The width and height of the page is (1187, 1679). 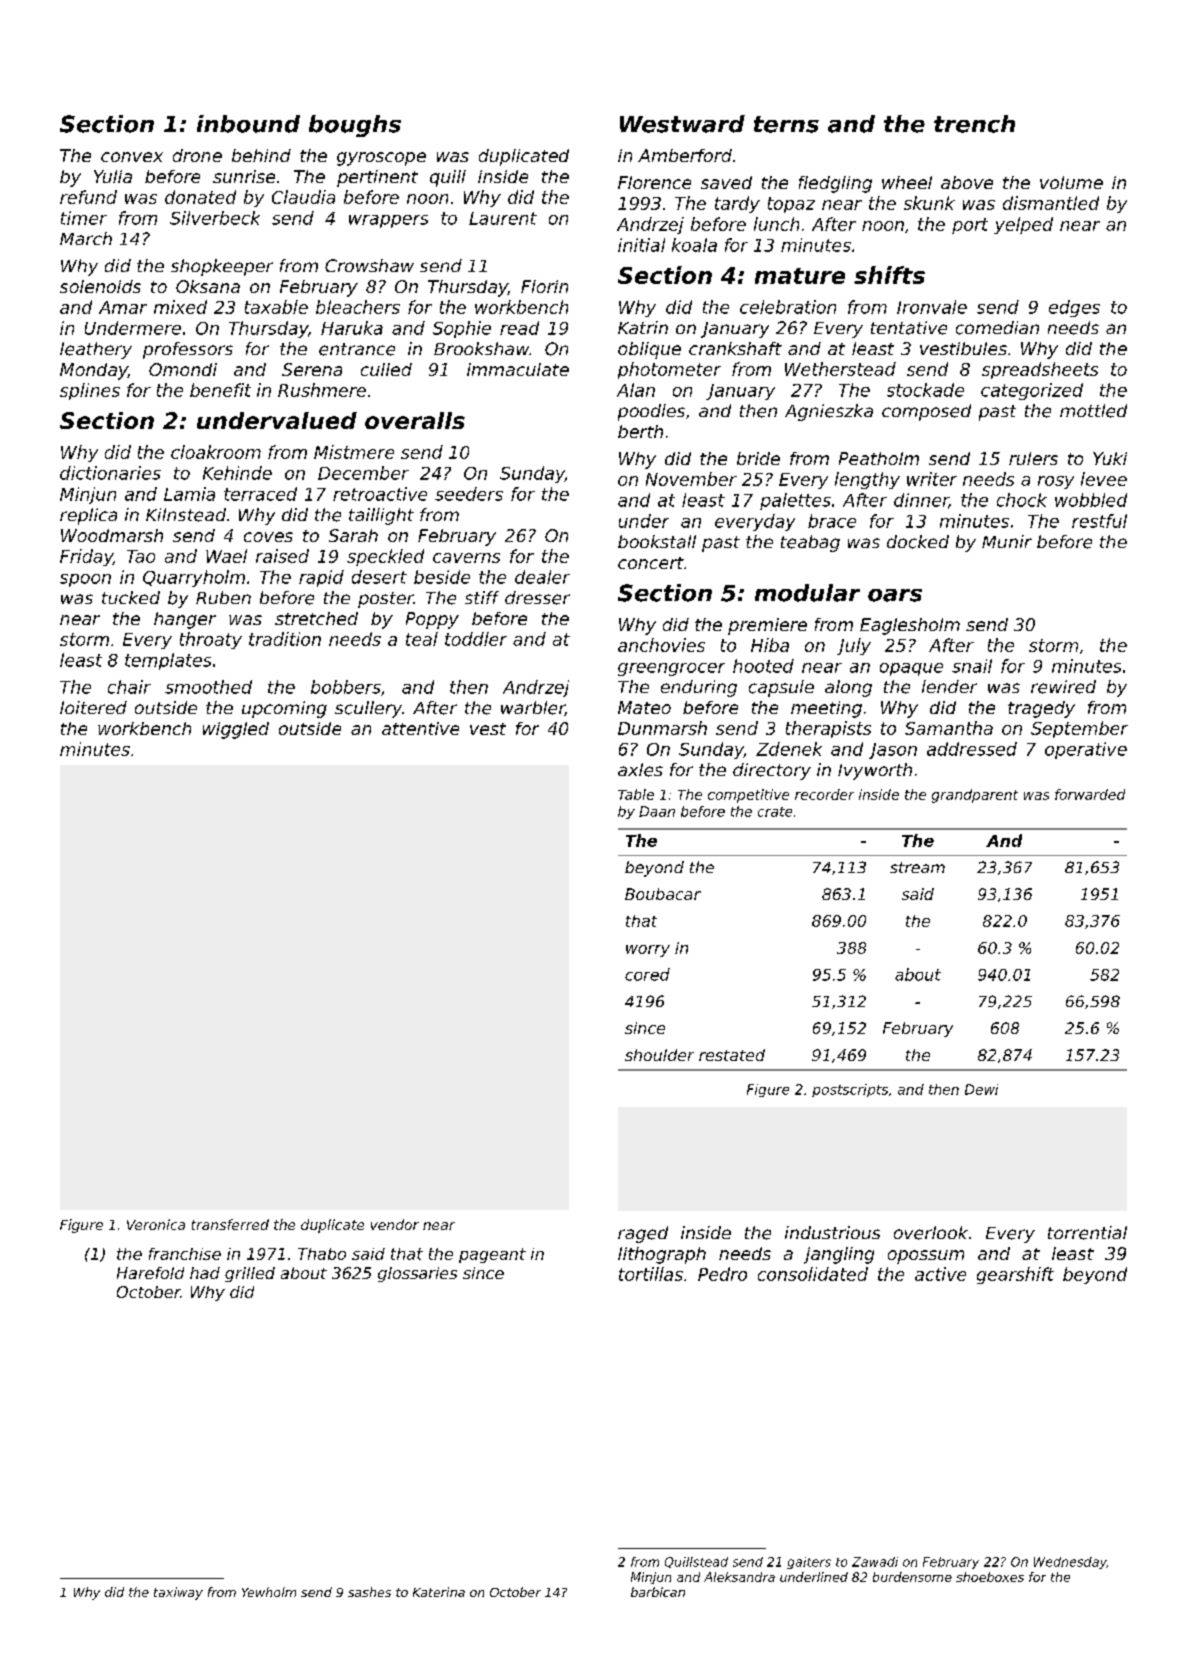 I want to click on terns, so click(x=786, y=124).
